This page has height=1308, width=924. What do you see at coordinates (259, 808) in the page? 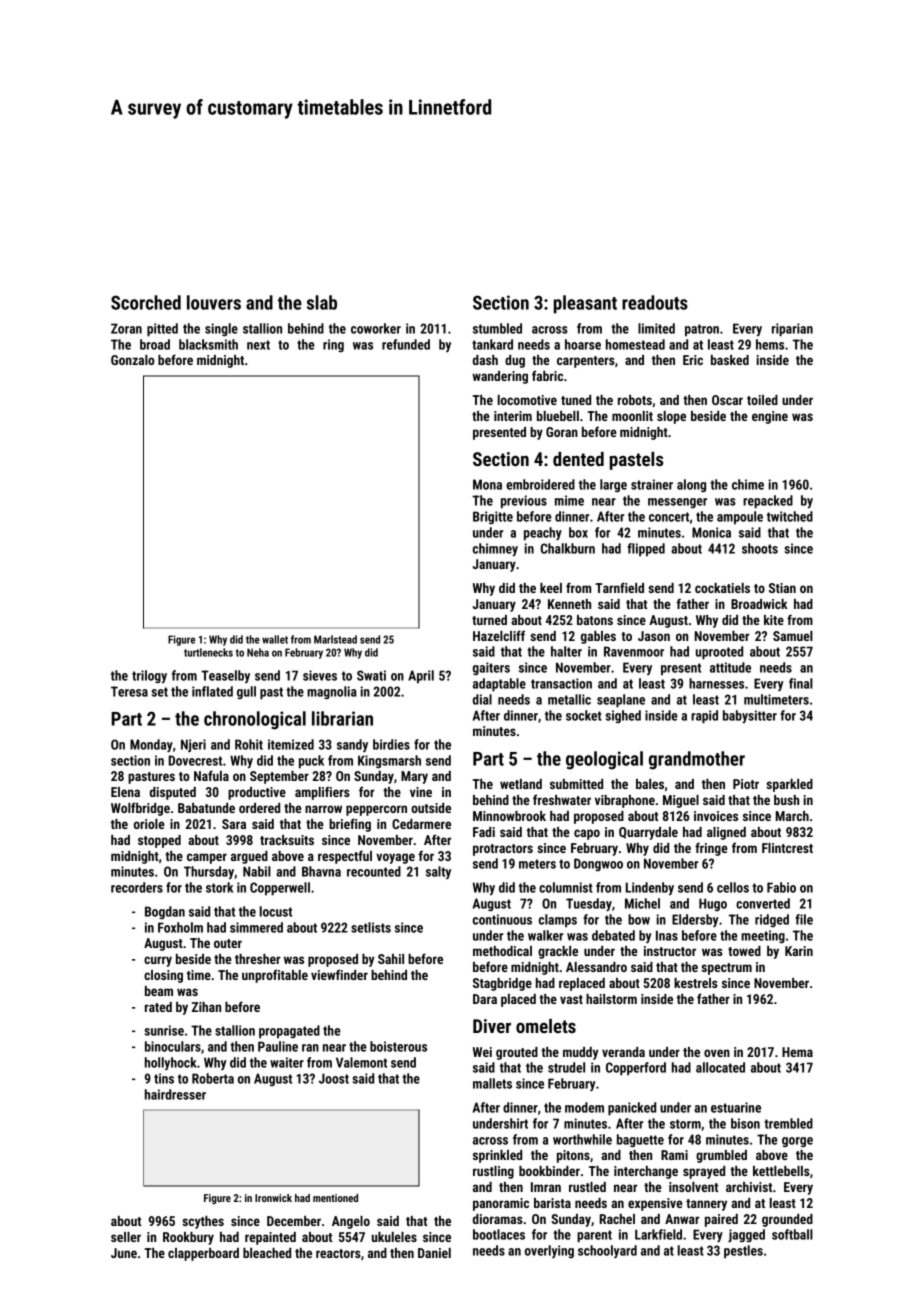
I see `ordered` at bounding box center [259, 808].
